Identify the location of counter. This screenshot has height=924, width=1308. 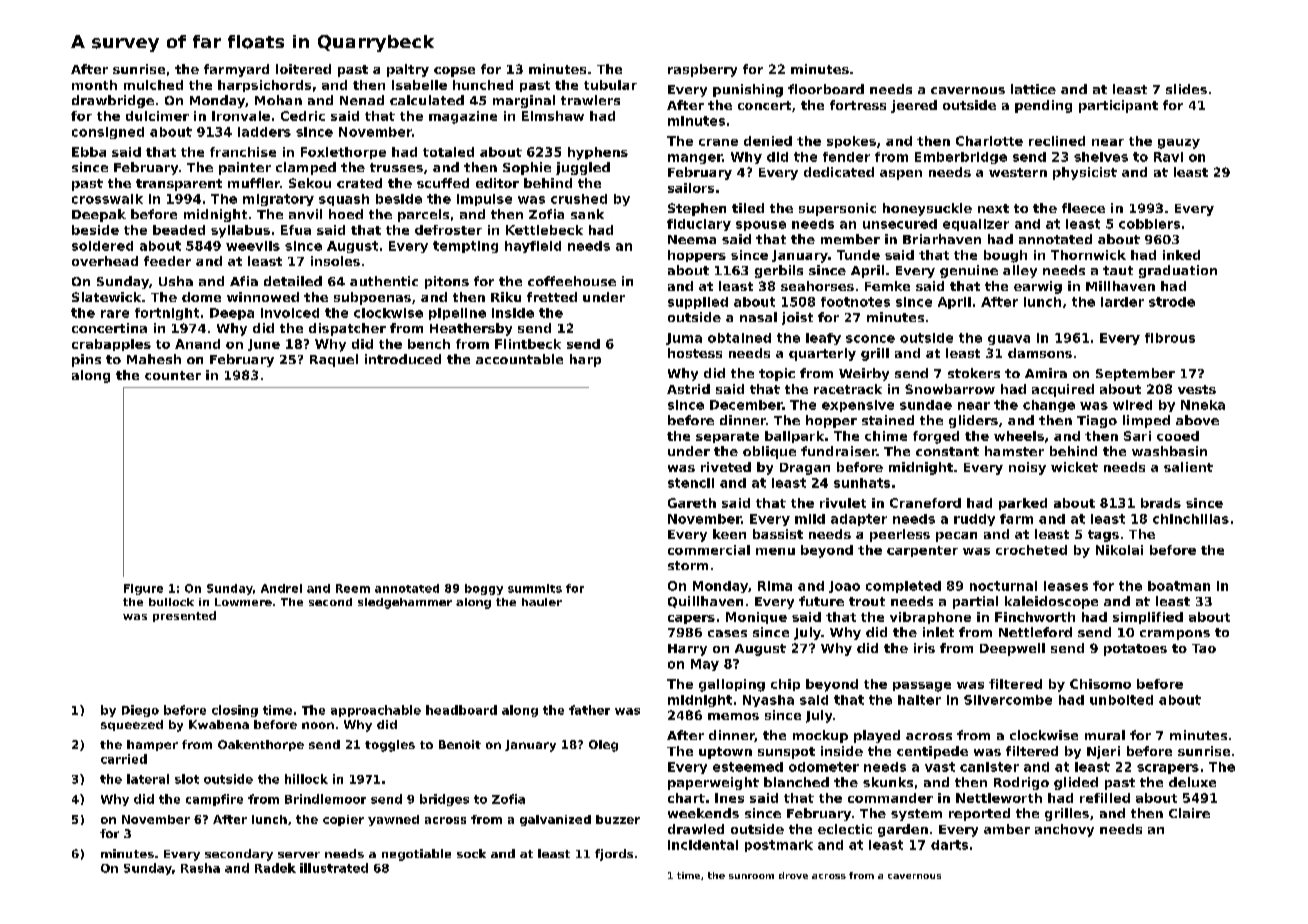
(173, 375).
